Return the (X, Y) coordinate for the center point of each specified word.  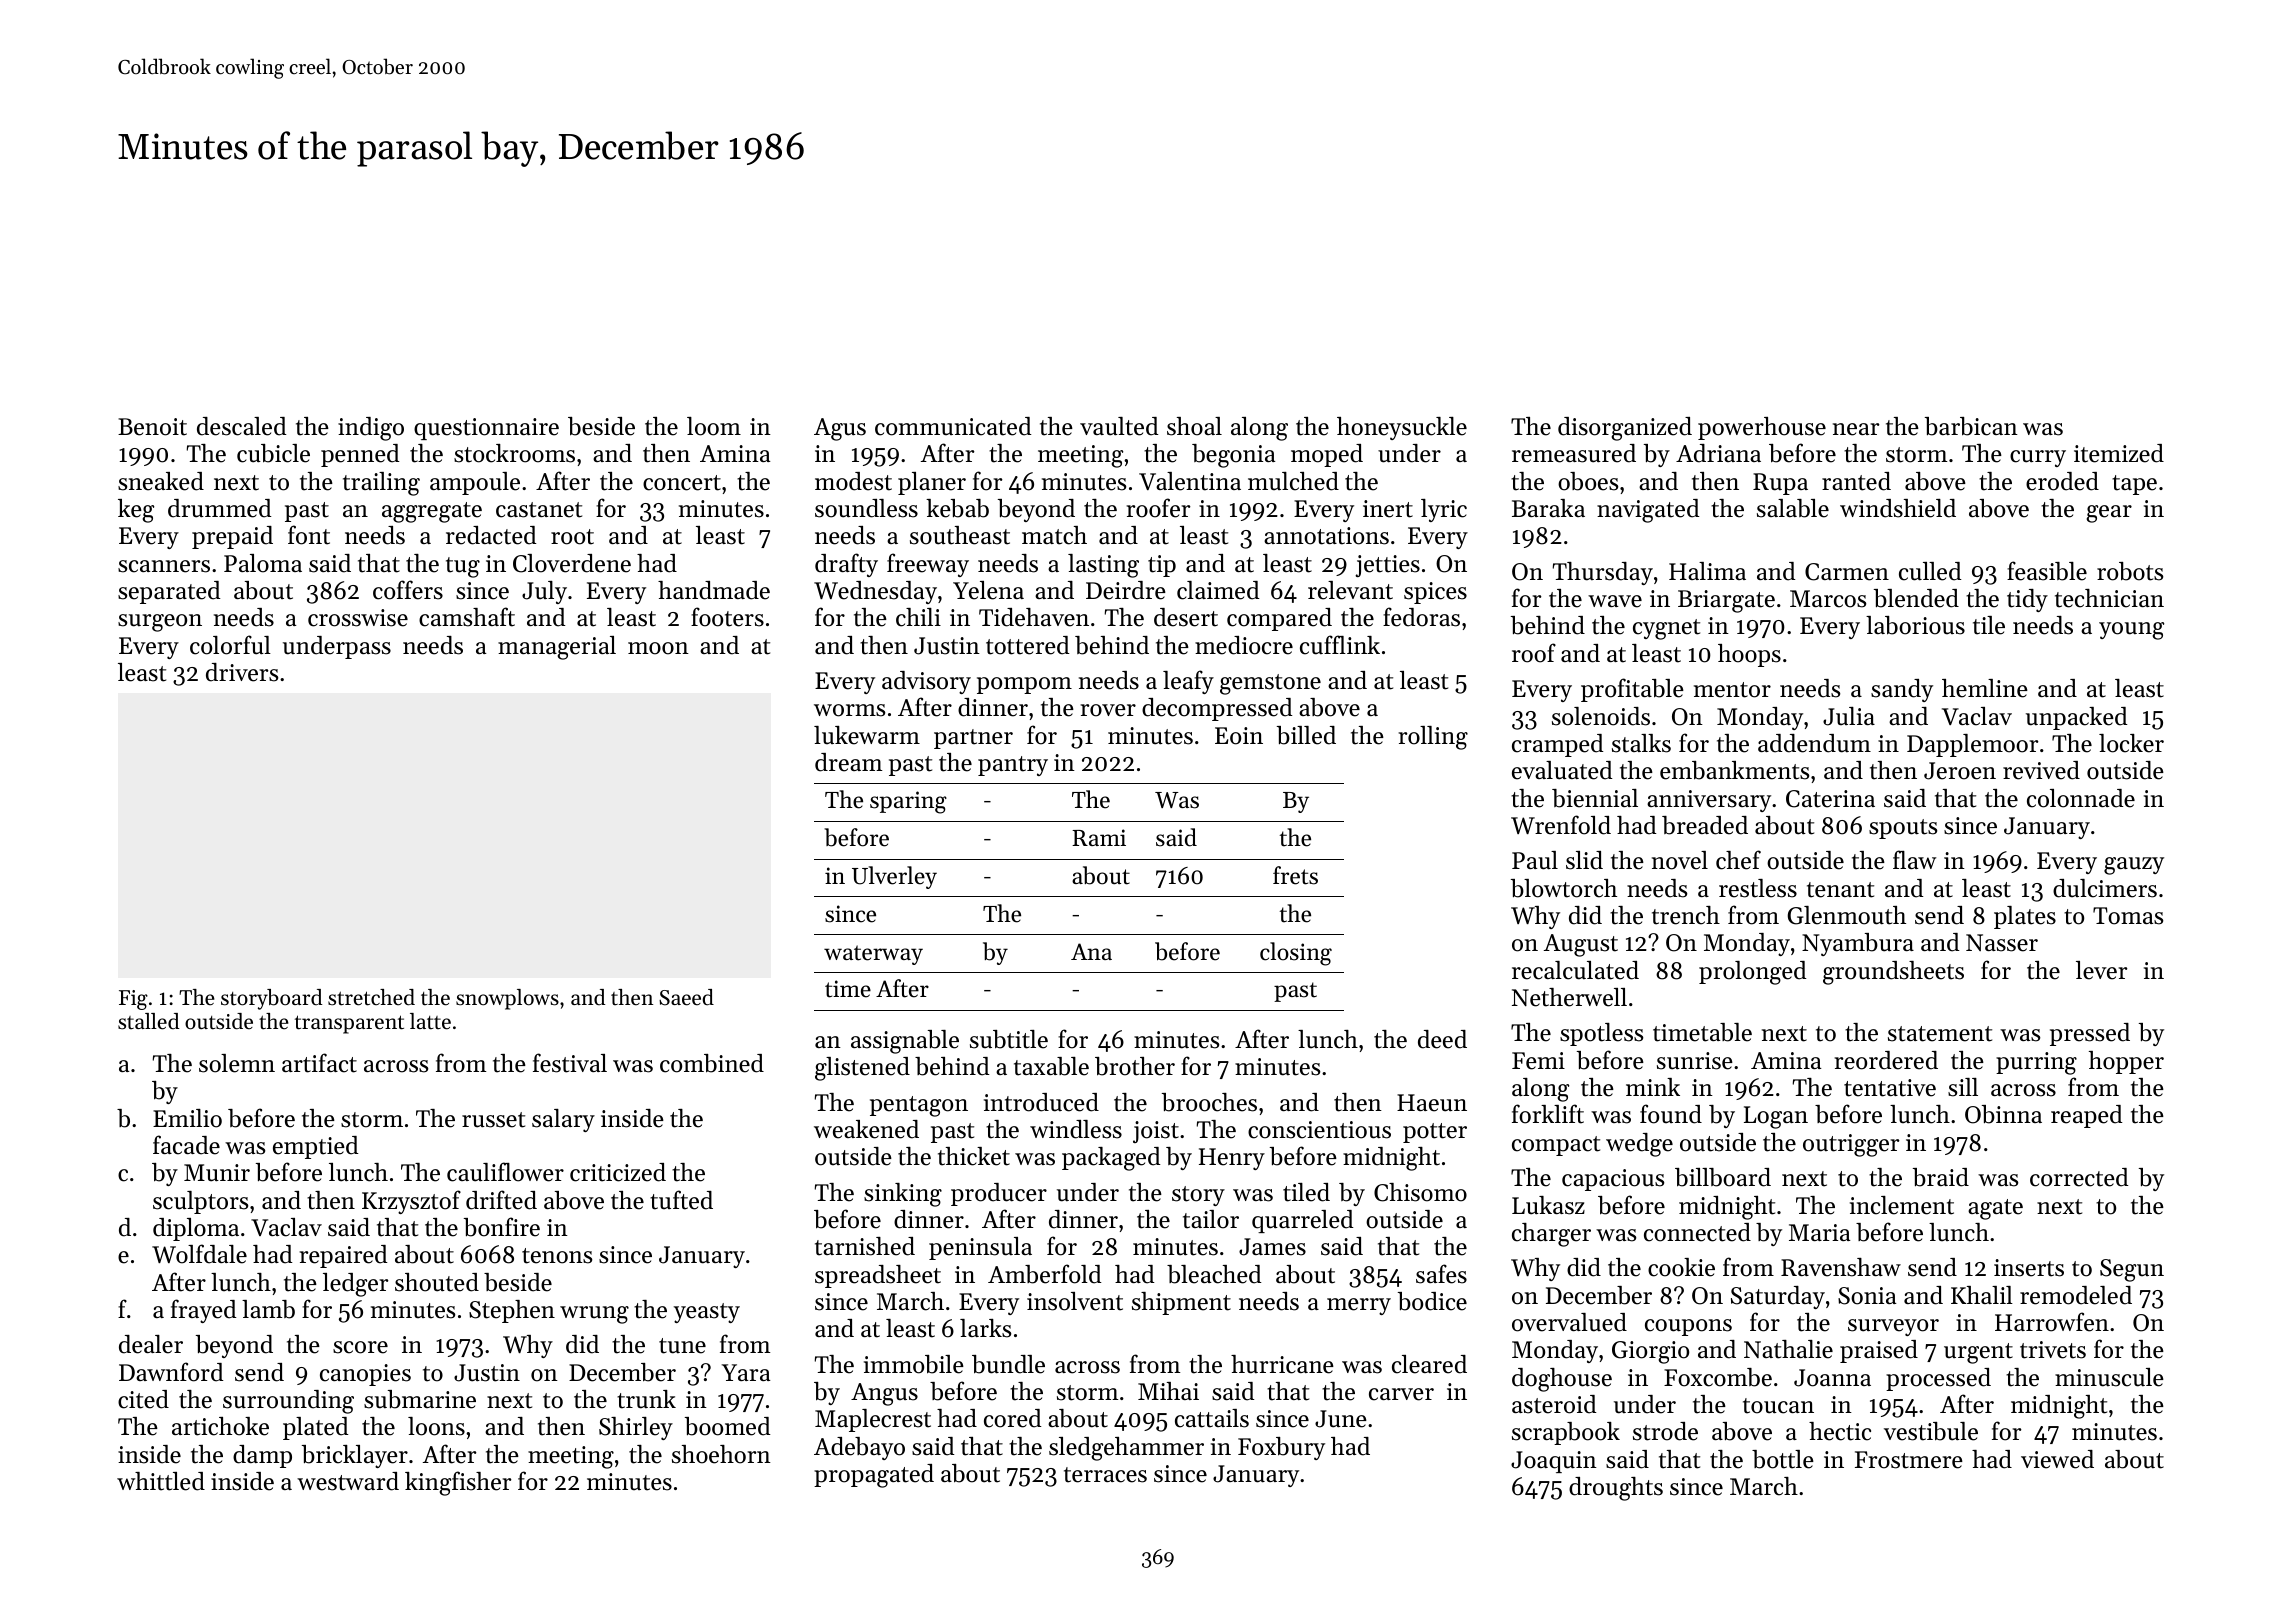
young (2131, 631)
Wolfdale (199, 1254)
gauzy (2134, 866)
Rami (1099, 837)
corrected (2079, 1177)
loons (436, 1426)
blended (1916, 598)
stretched (371, 997)
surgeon (160, 623)
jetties (1387, 566)
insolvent (1075, 1301)
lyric (1444, 510)
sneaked (161, 481)
